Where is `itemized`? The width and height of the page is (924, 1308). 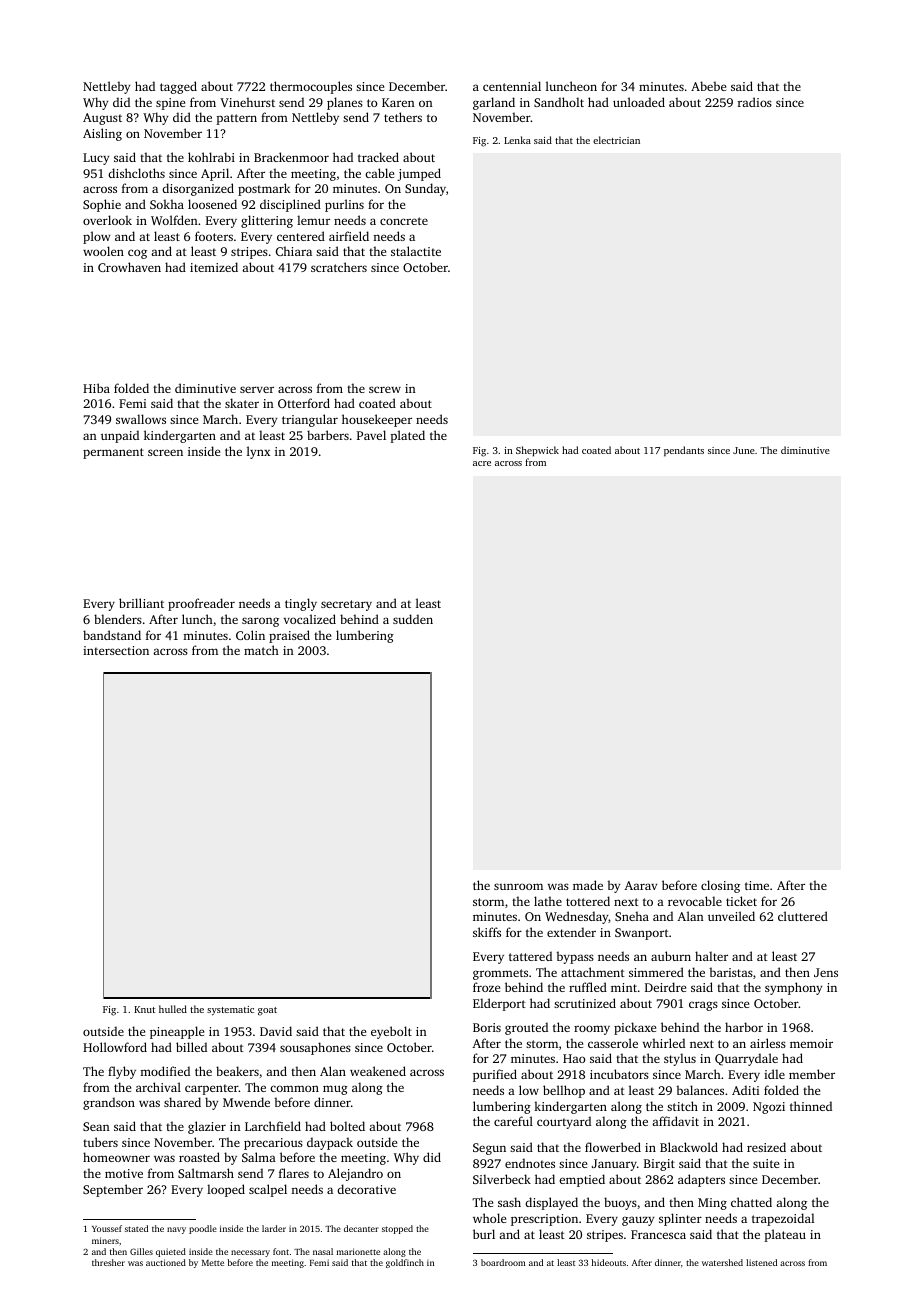 itemized is located at coordinates (214, 267).
